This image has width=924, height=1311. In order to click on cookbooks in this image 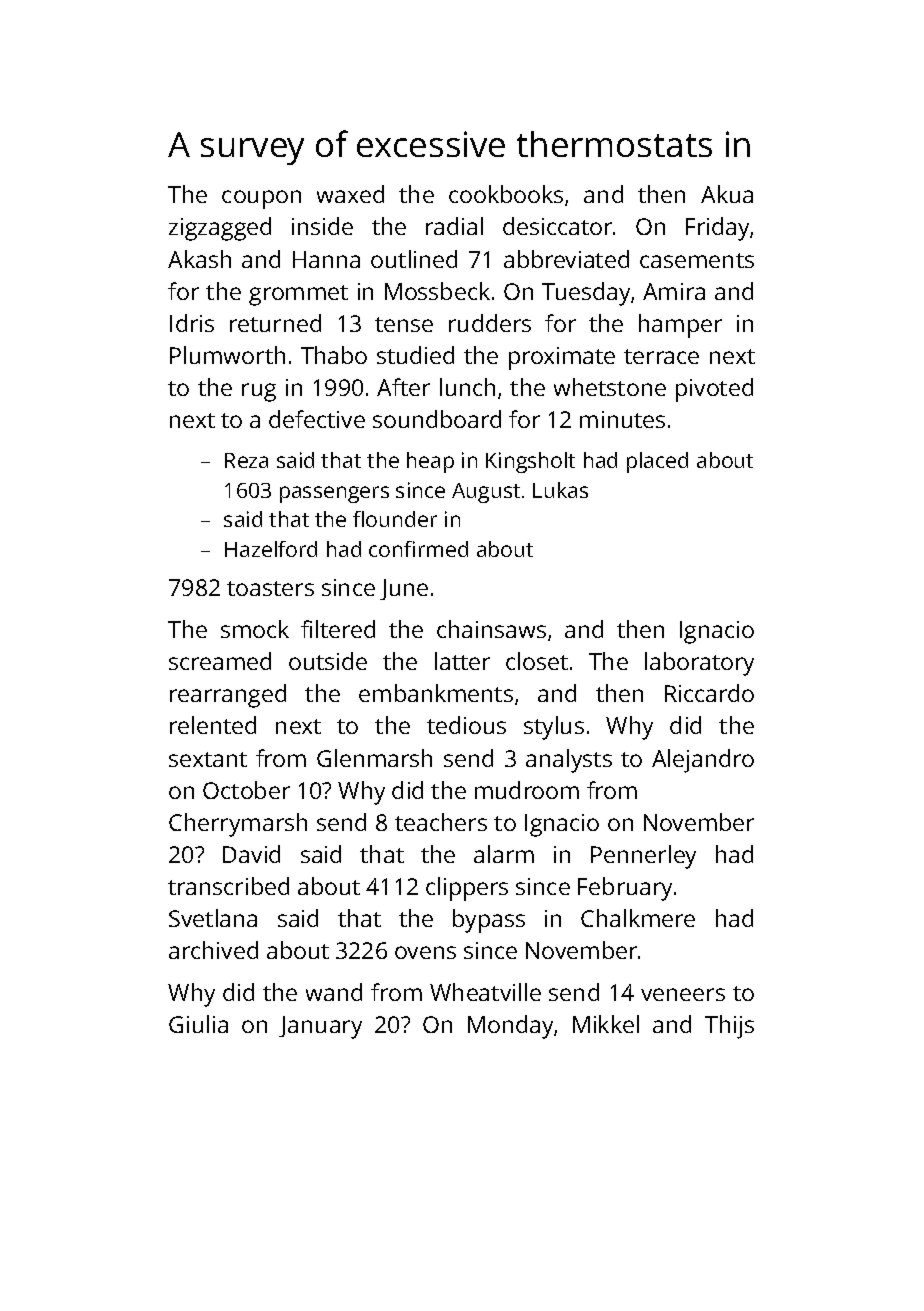, I will do `click(506, 194)`.
